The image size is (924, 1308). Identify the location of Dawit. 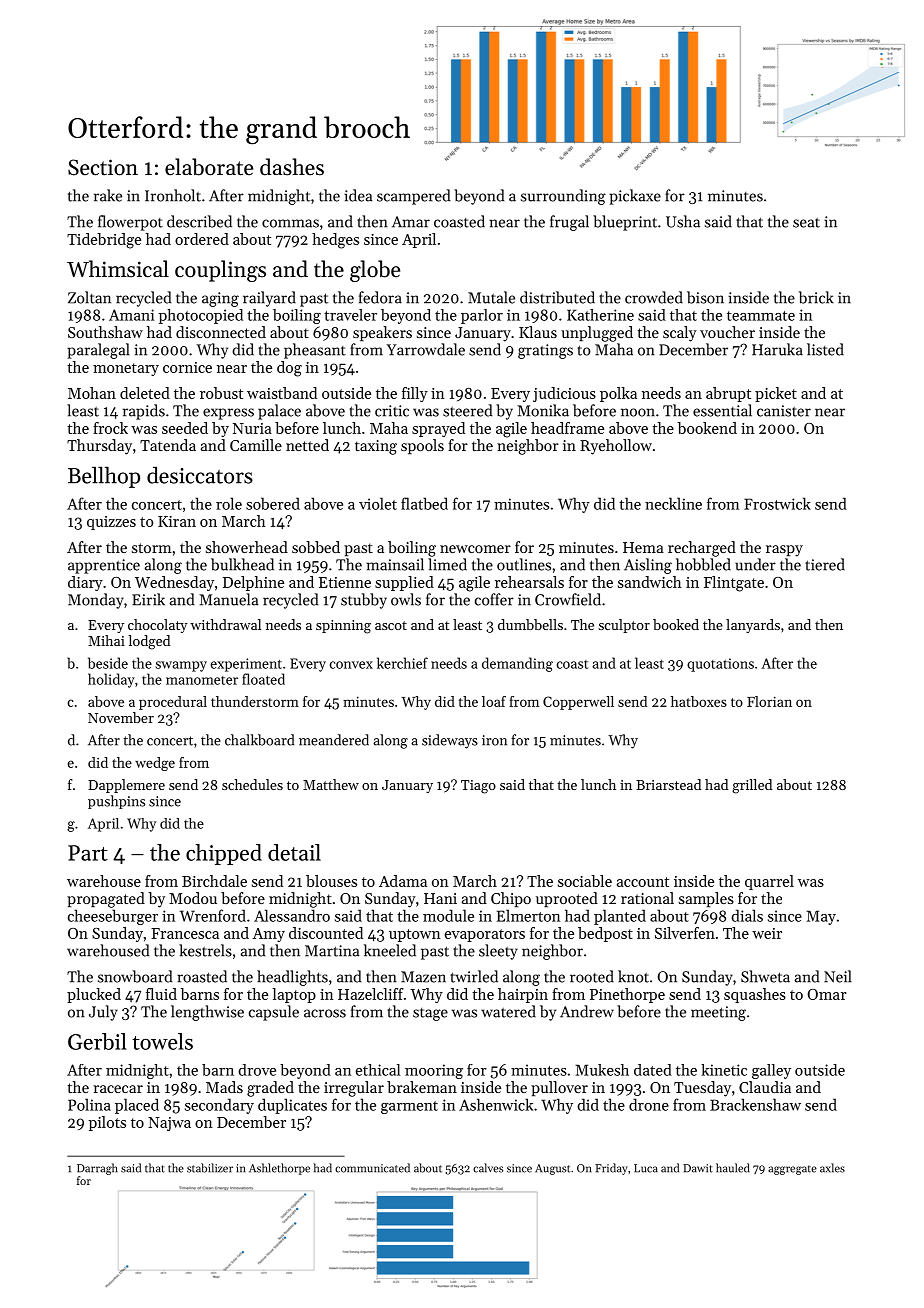
(698, 1168).
